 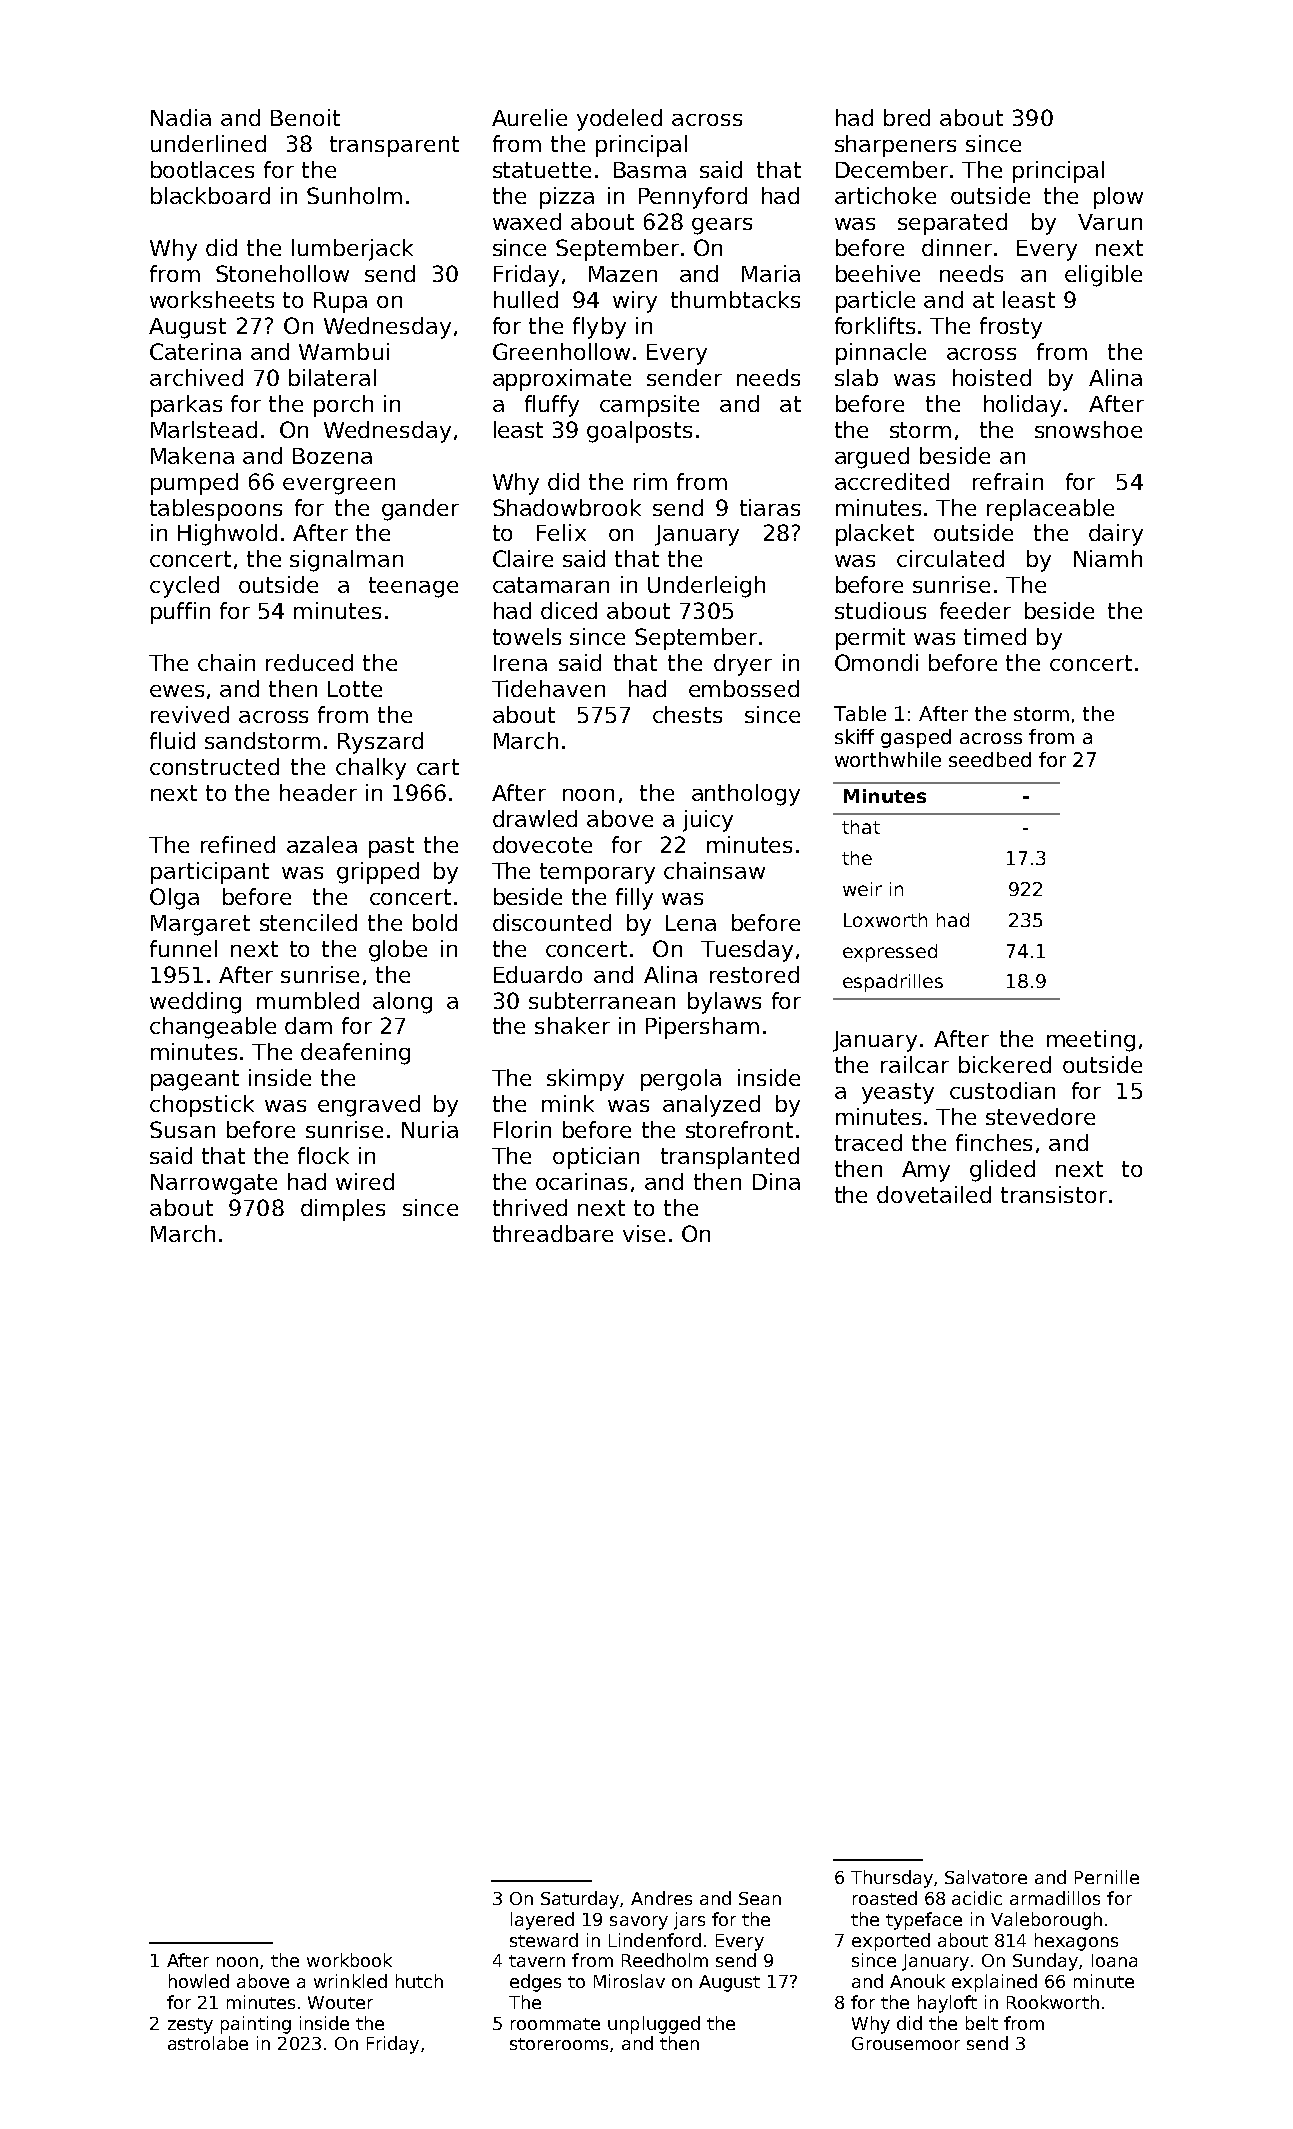 What do you see at coordinates (339, 486) in the screenshot?
I see `evergreen` at bounding box center [339, 486].
